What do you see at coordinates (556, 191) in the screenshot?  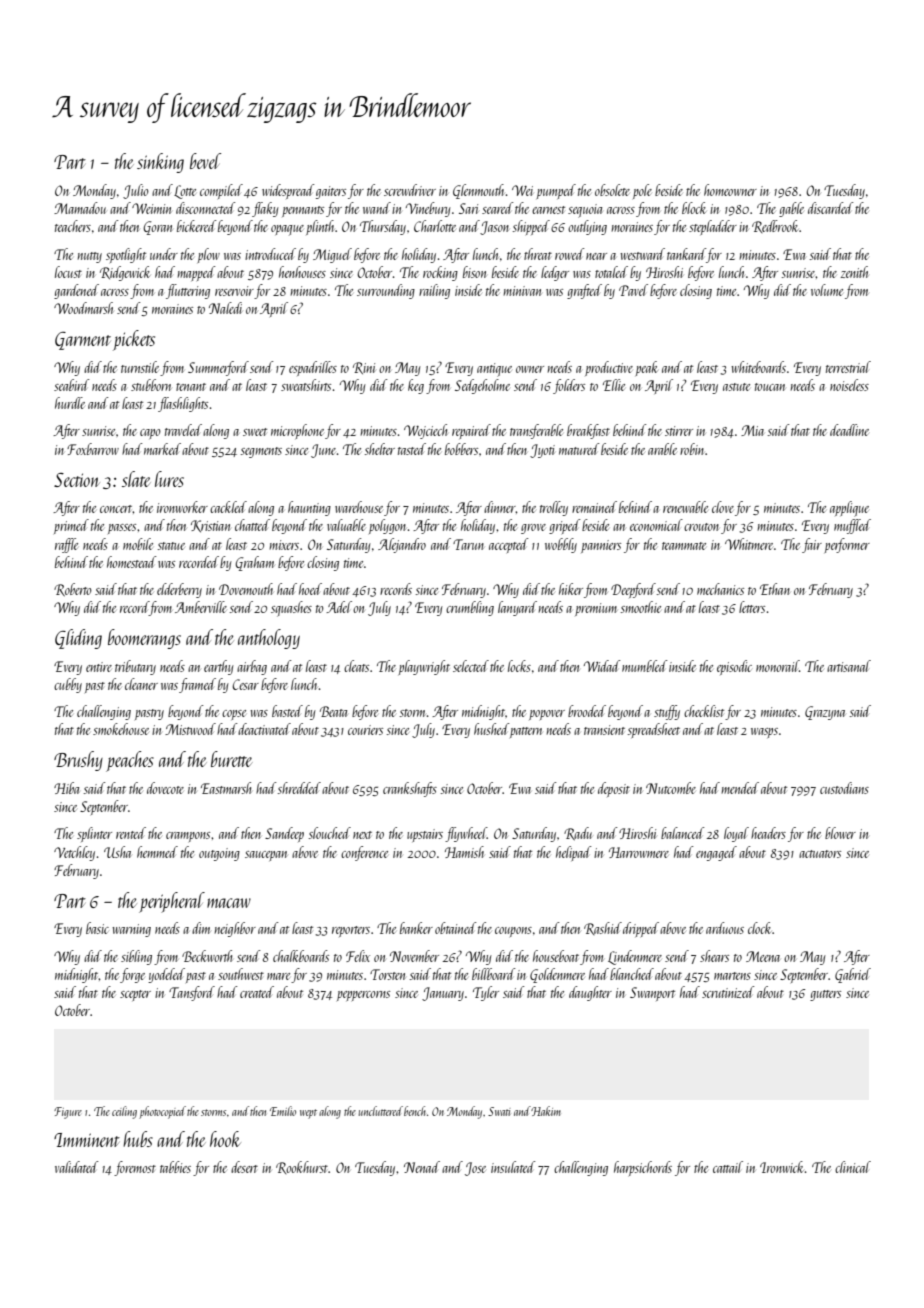 I see `pumped` at bounding box center [556, 191].
